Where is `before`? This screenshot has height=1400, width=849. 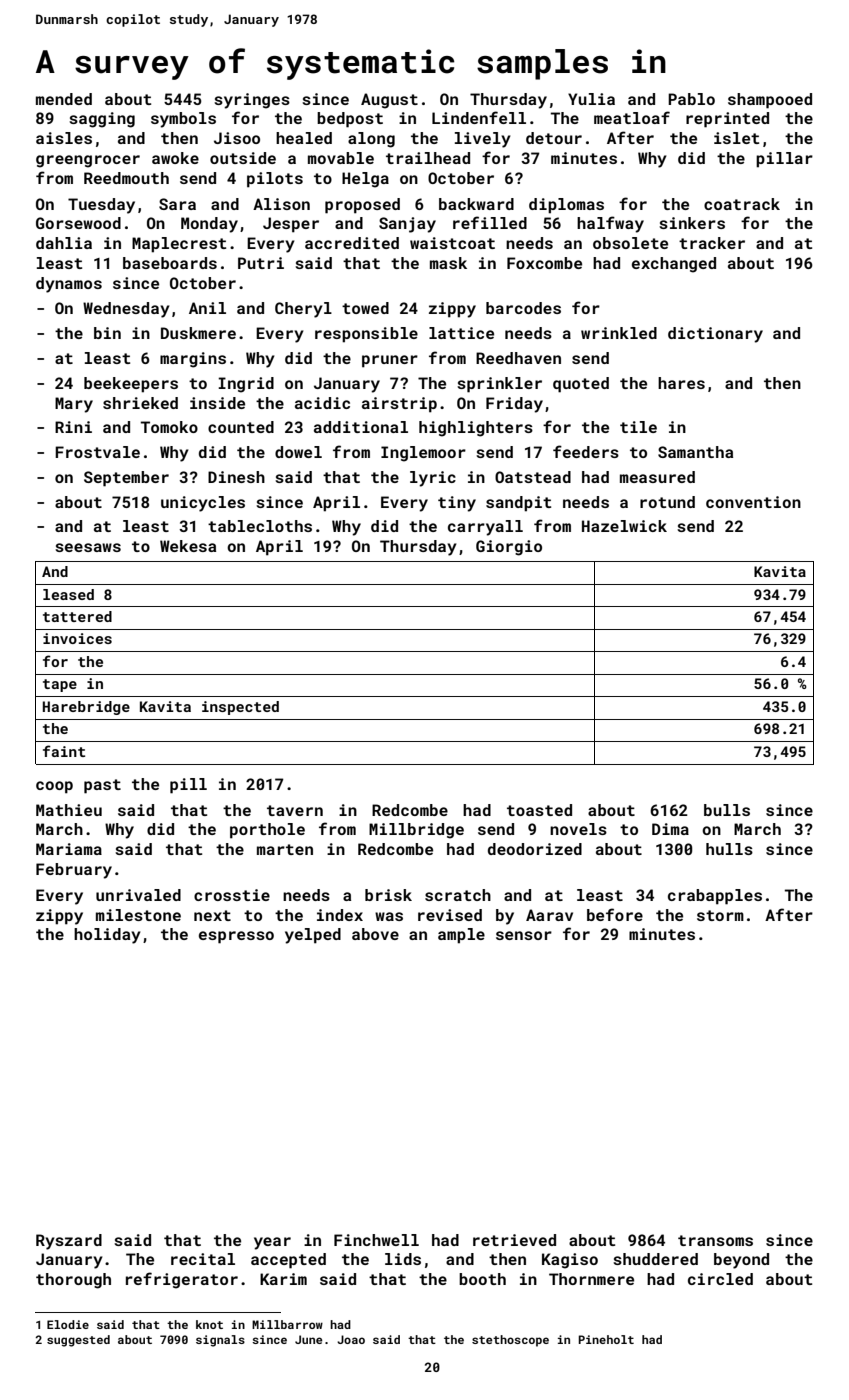
before is located at coordinates (615, 914).
